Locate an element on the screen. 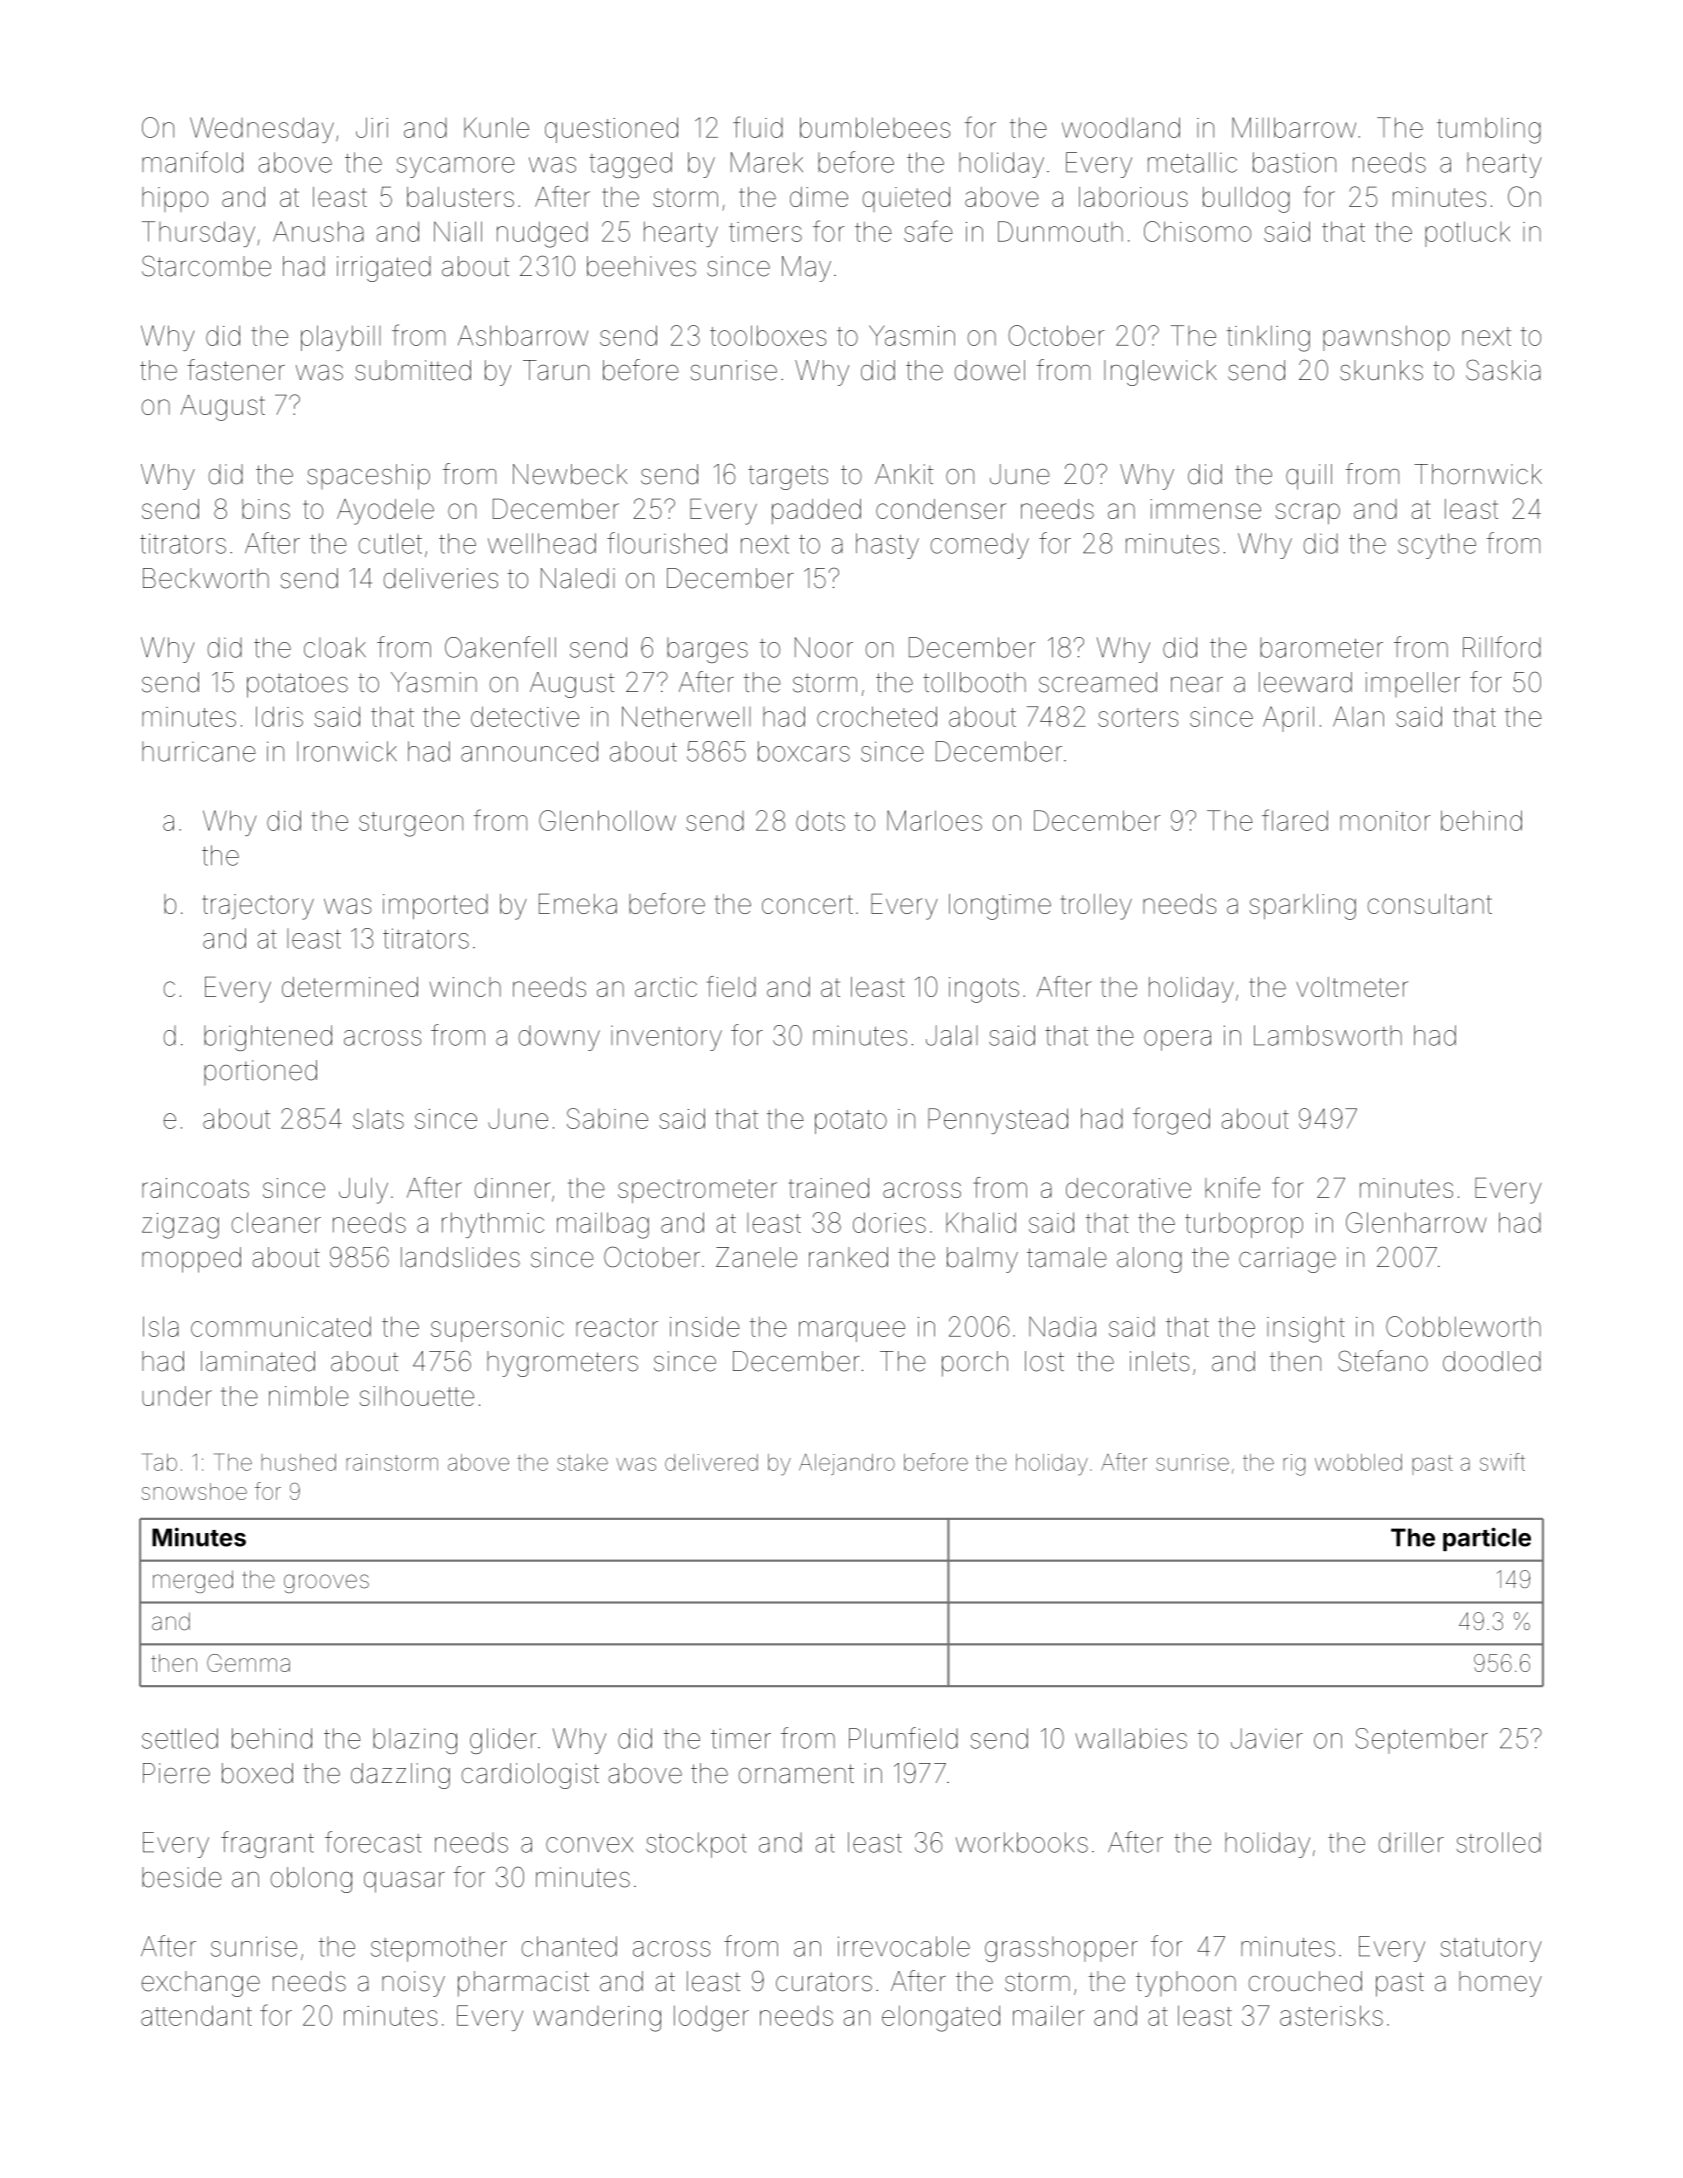 The image size is (1683, 2178). fluid is located at coordinates (758, 127).
